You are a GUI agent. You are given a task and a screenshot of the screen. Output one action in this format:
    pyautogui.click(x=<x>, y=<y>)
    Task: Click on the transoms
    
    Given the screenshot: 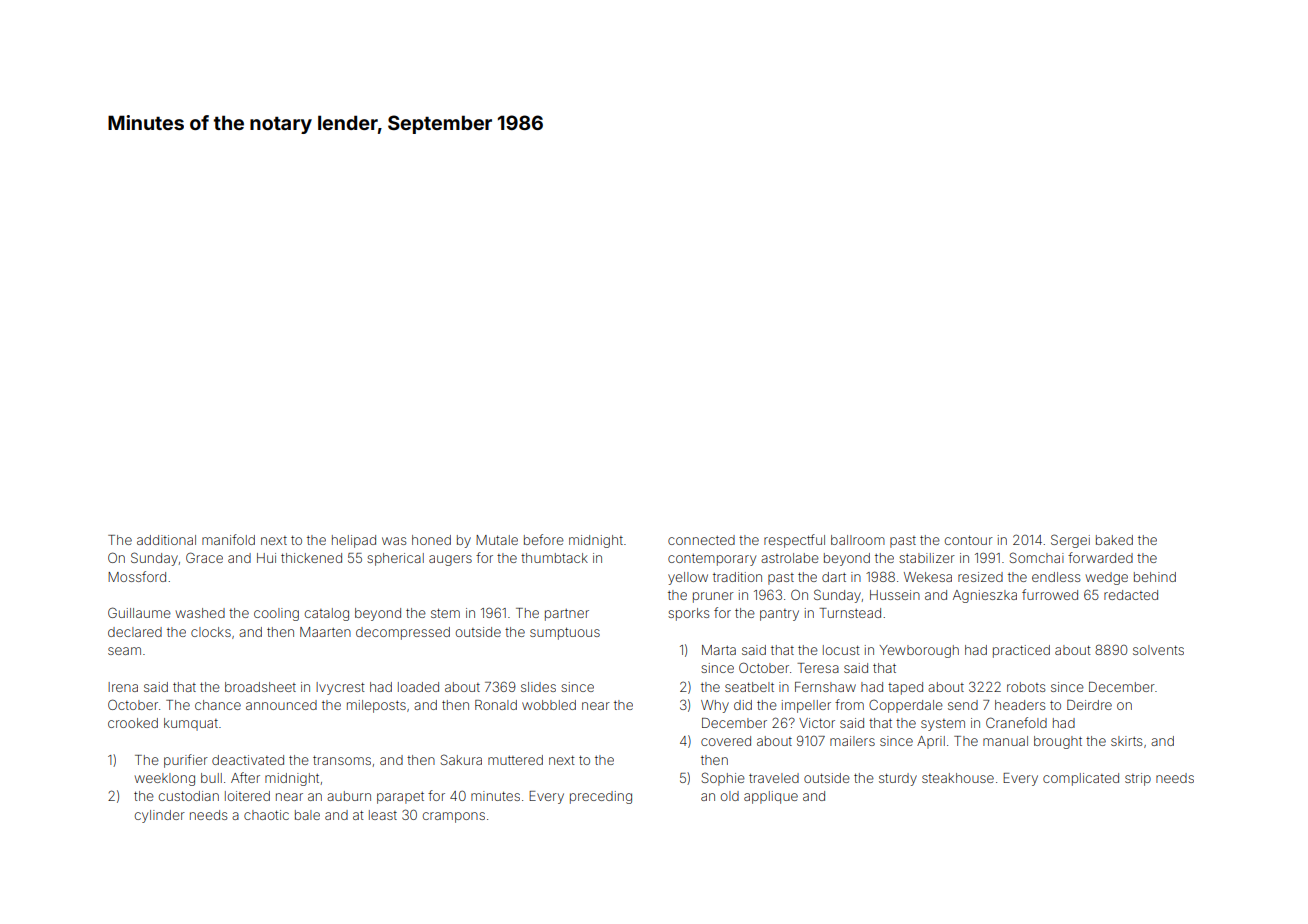 What is the action you would take?
    pyautogui.click(x=342, y=760)
